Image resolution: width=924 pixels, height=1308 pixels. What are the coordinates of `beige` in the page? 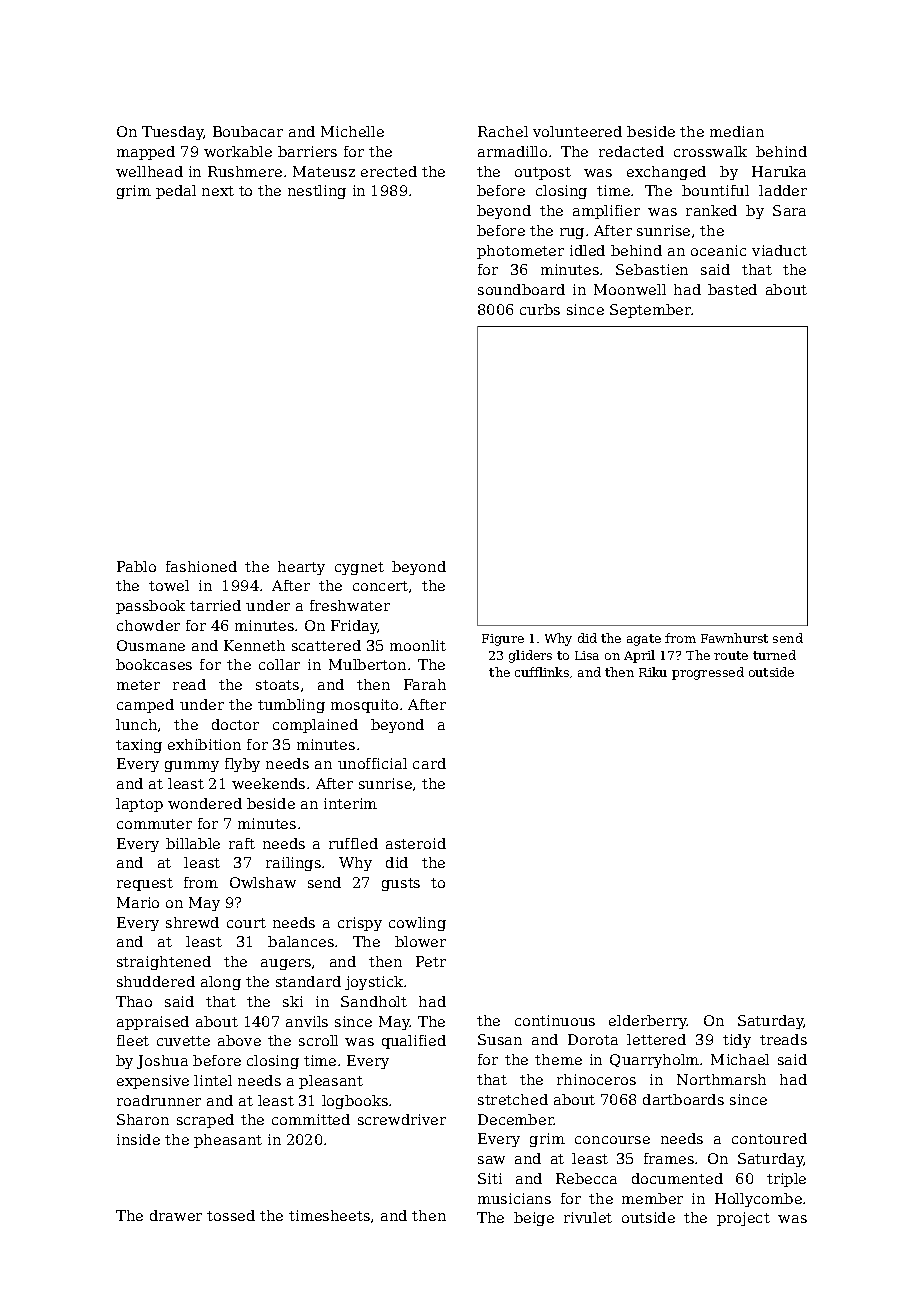 It's located at (534, 1219).
